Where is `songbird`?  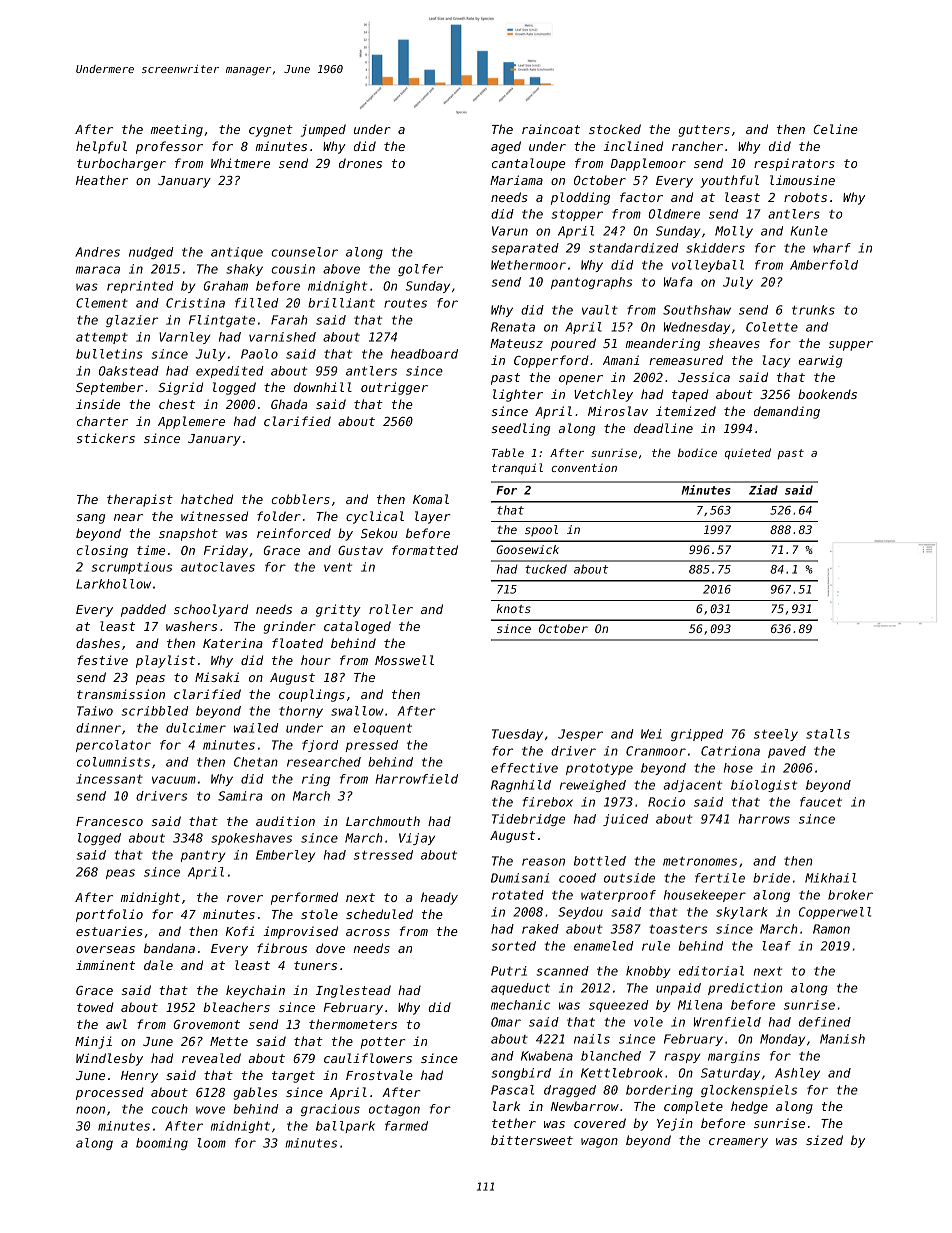 songbird is located at coordinates (521, 1074).
